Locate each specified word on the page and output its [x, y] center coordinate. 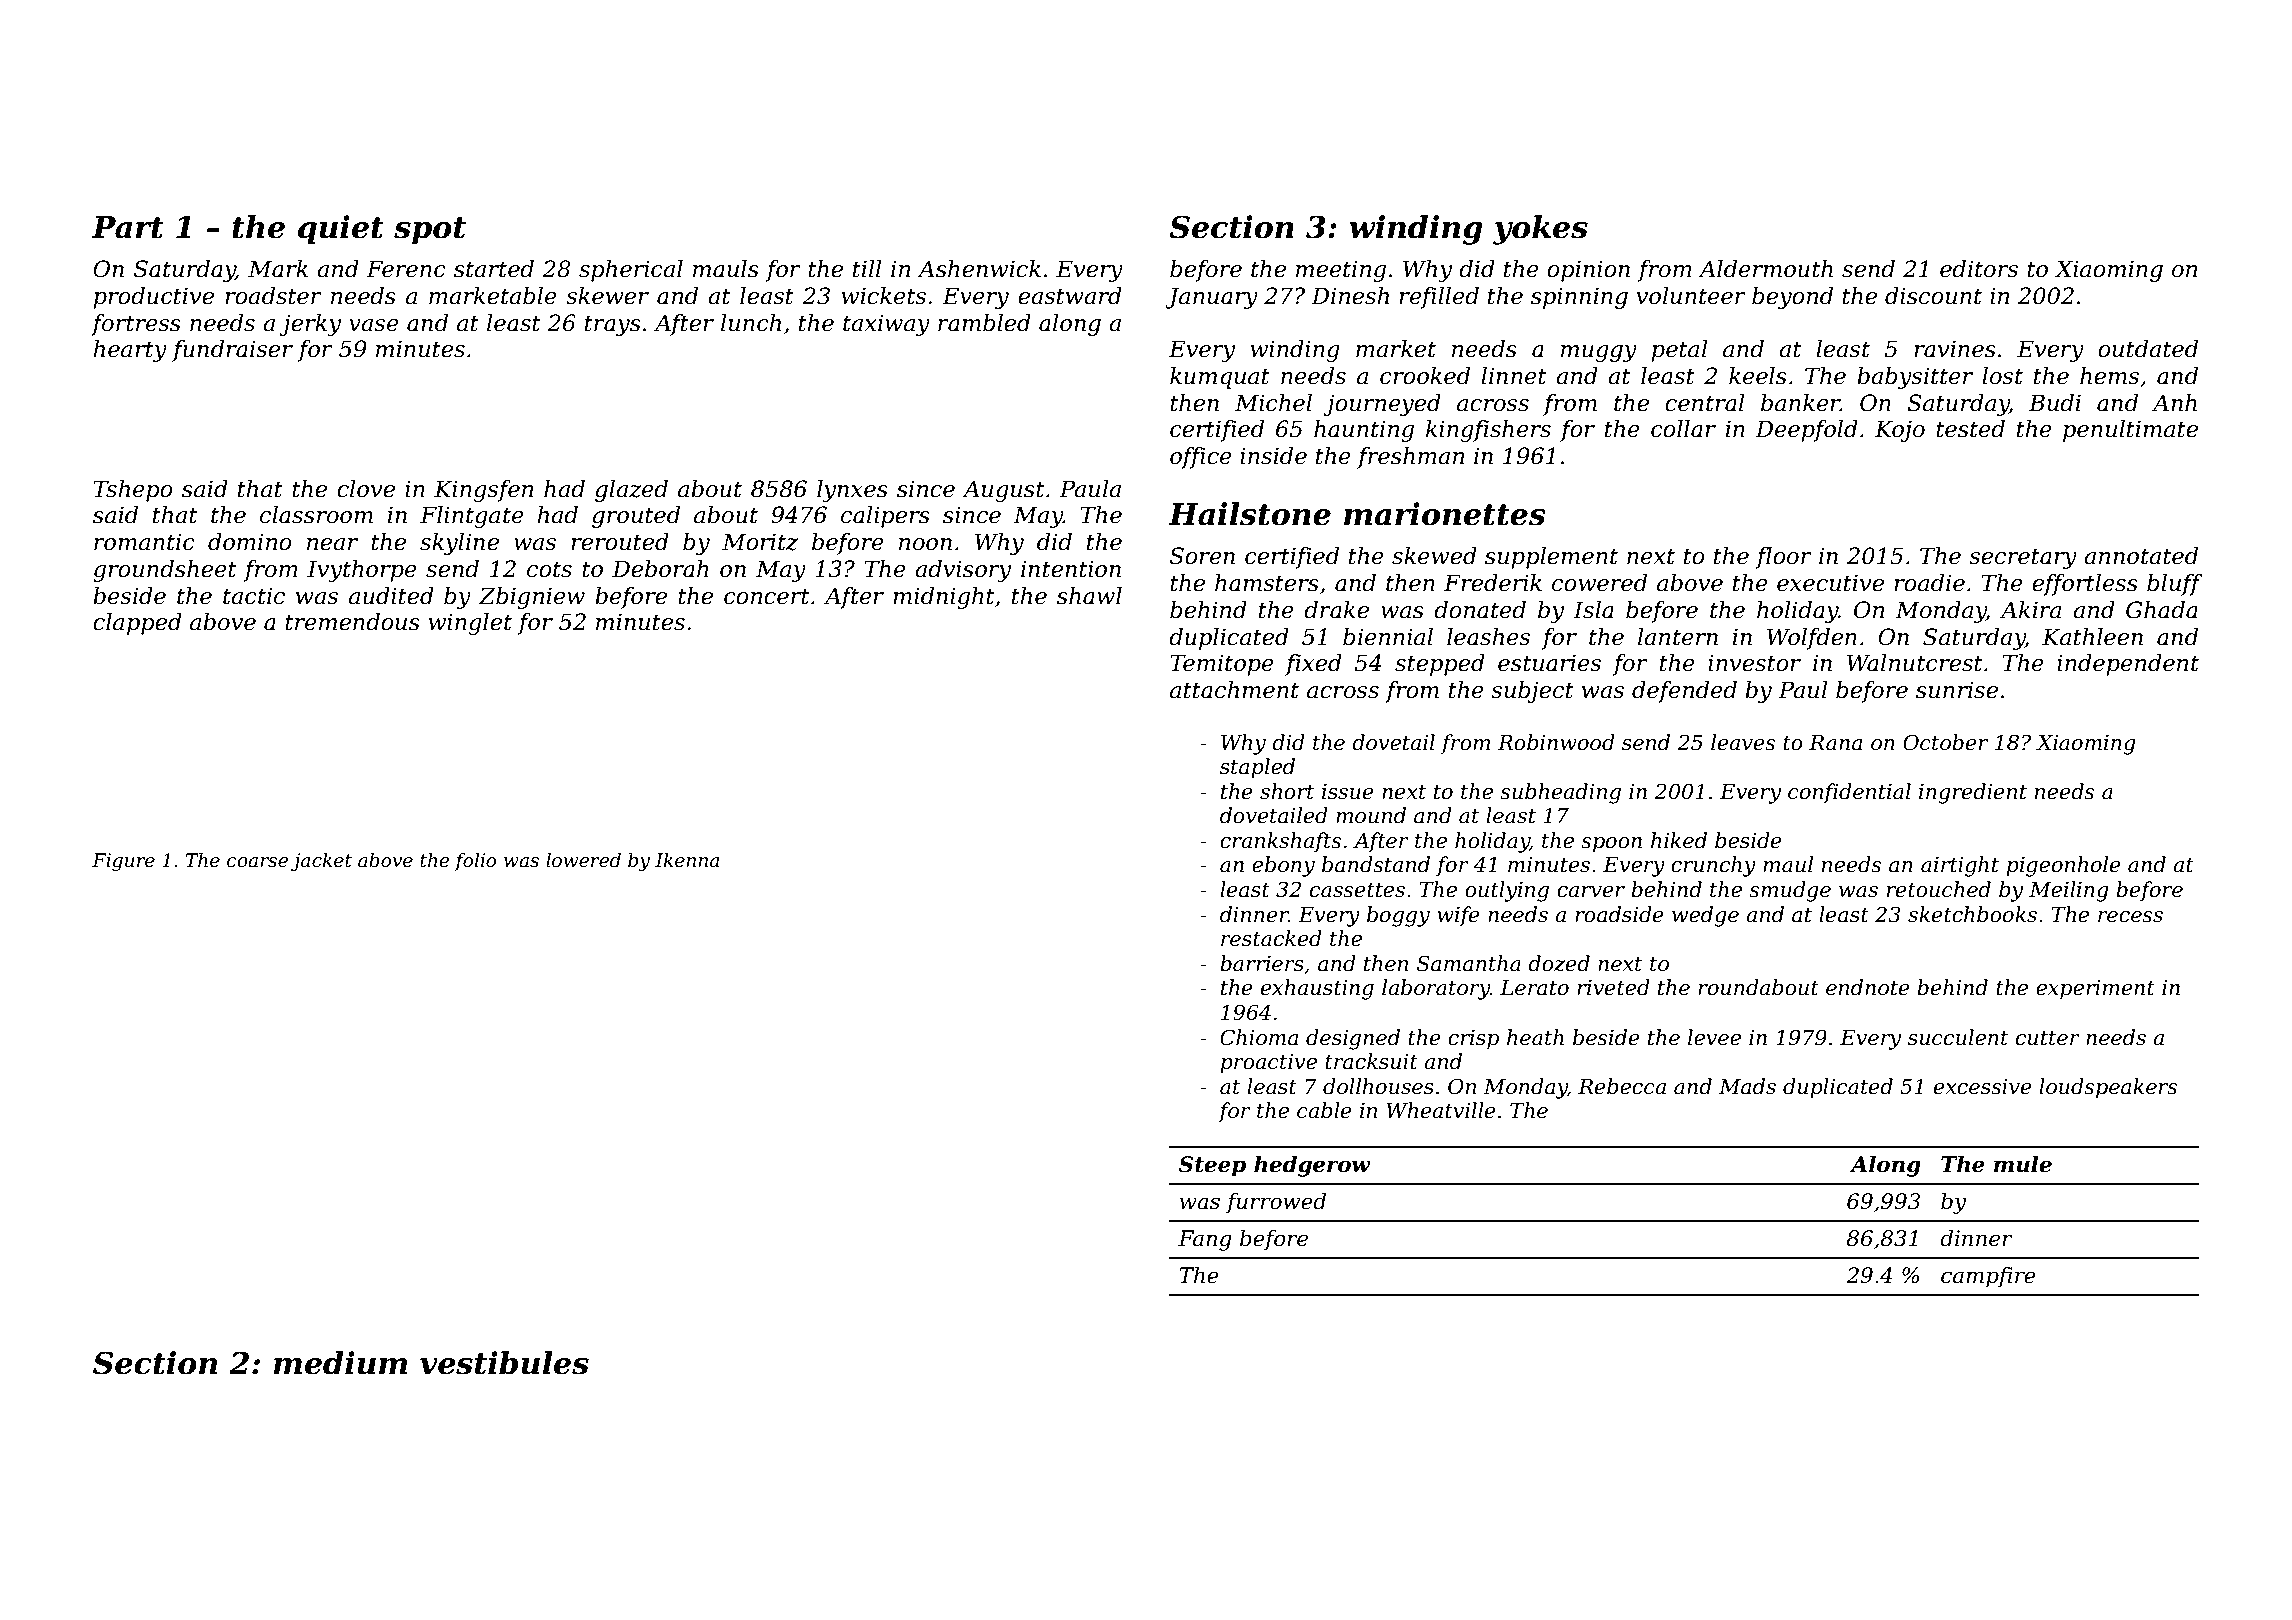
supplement [1551, 558]
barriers [1262, 963]
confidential [1849, 793]
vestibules [504, 1363]
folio [475, 862]
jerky [310, 325]
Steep [1212, 1166]
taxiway [886, 325]
